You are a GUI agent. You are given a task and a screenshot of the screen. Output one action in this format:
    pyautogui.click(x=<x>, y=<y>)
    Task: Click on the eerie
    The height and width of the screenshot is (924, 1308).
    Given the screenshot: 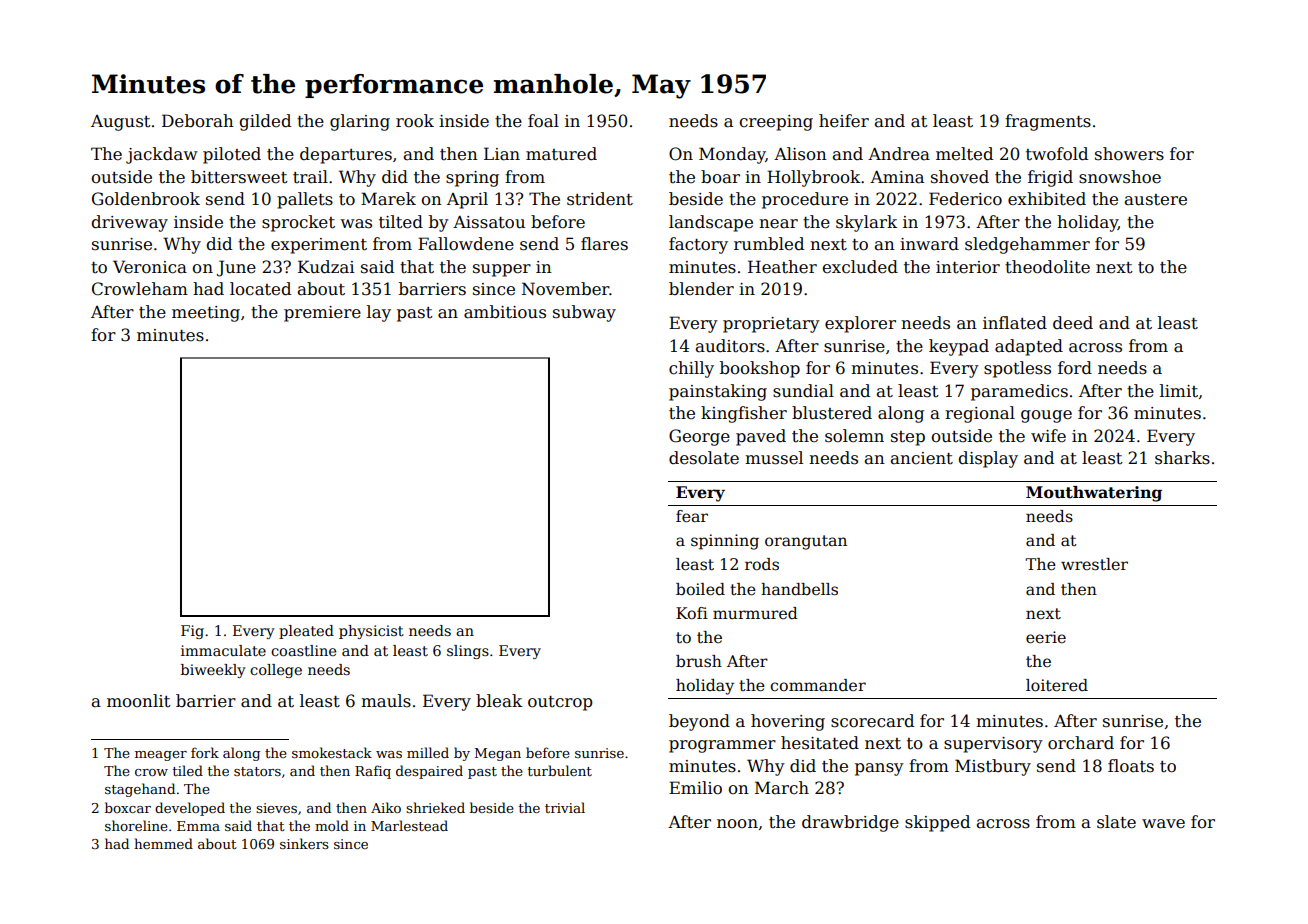 What is the action you would take?
    pyautogui.click(x=1046, y=637)
